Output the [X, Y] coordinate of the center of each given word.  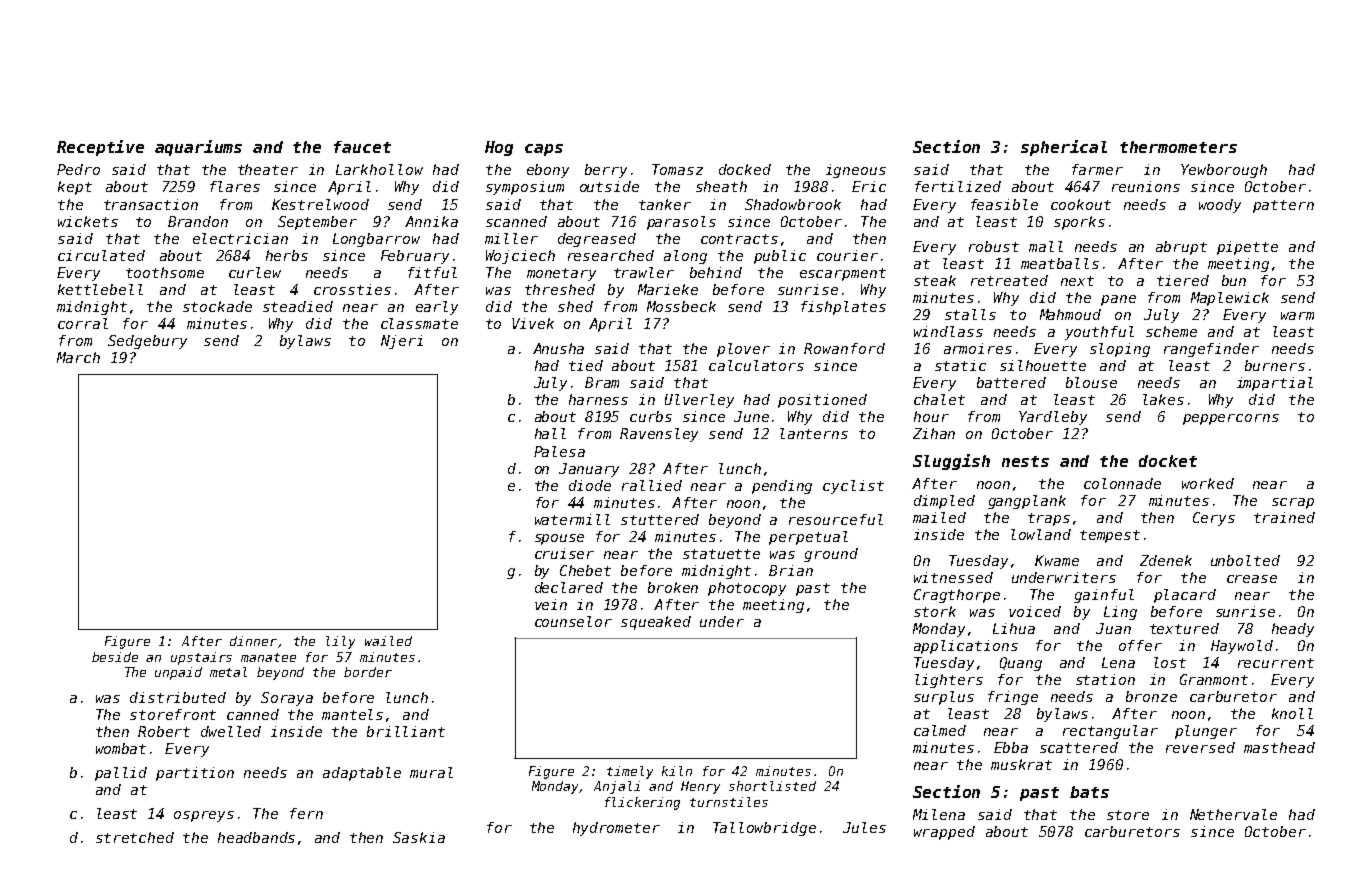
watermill [572, 519]
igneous [856, 171]
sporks [1079, 223]
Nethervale [1233, 814]
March [78, 357]
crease [1252, 579]
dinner [253, 641]
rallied [652, 485]
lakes [1163, 399]
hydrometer [616, 829]
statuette [721, 554]
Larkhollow [379, 169]
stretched [135, 837]
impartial [1275, 384]
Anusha [558, 348]
